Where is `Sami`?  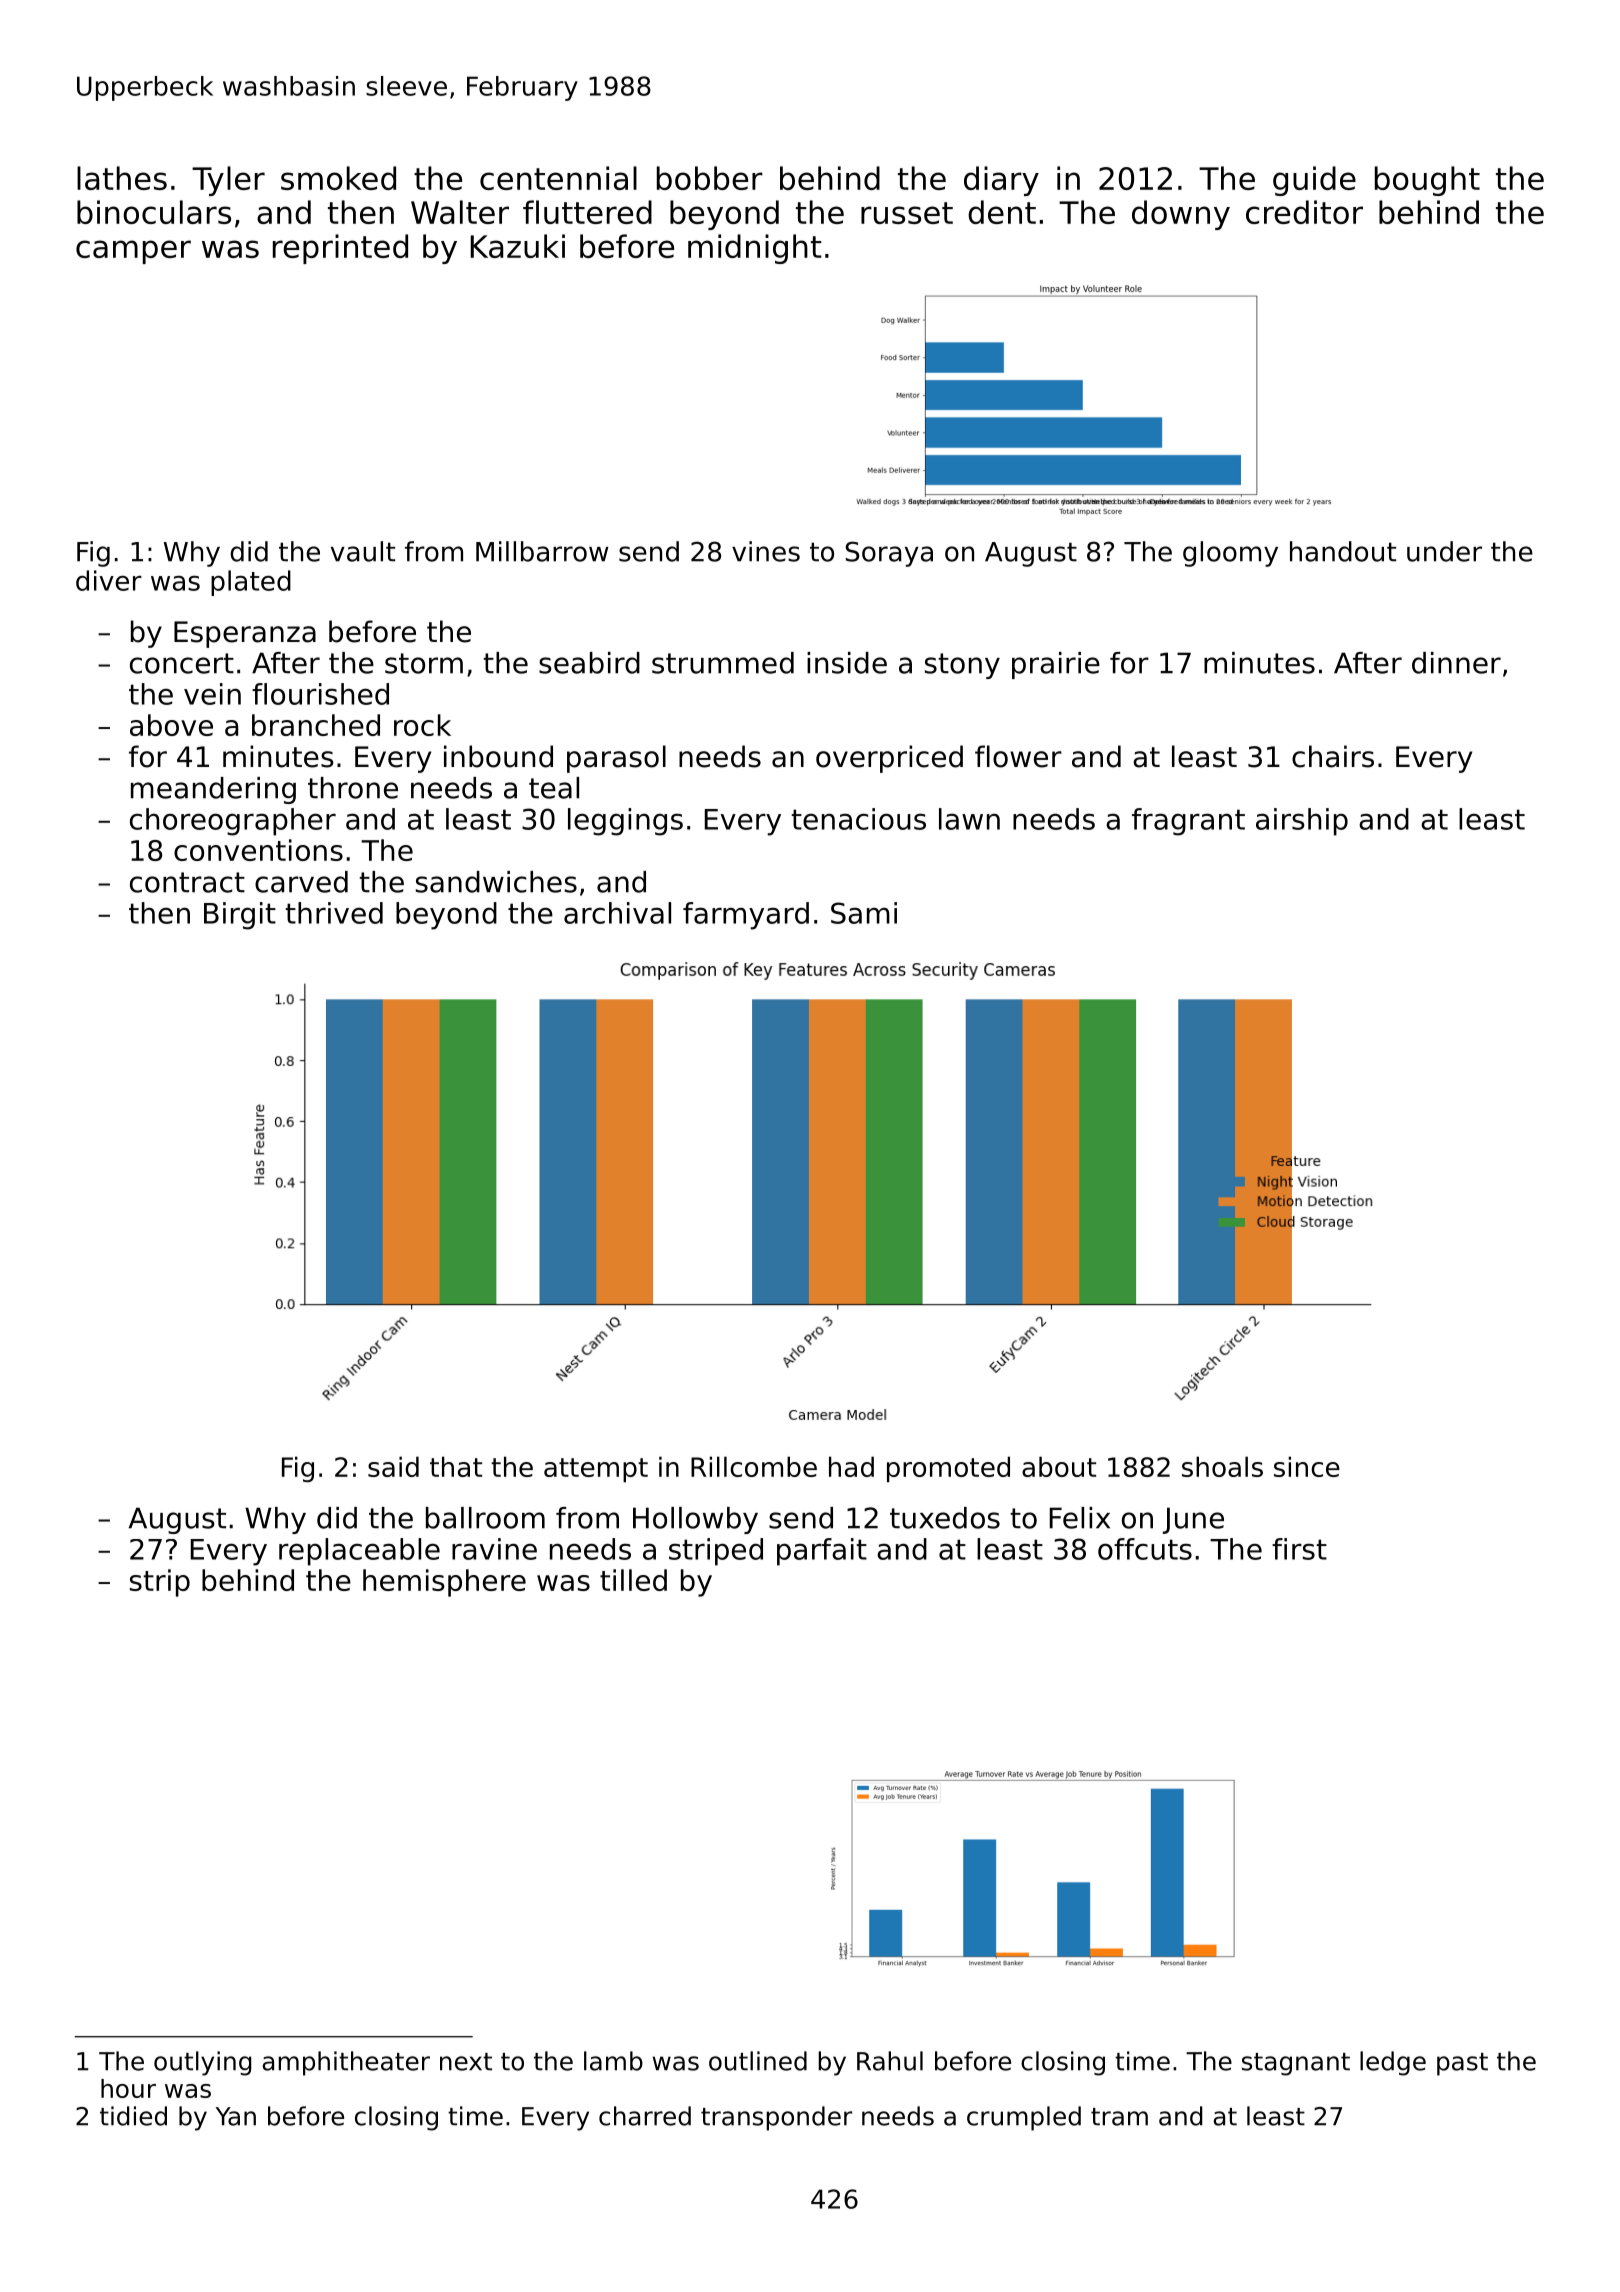 Sami is located at coordinates (864, 913).
